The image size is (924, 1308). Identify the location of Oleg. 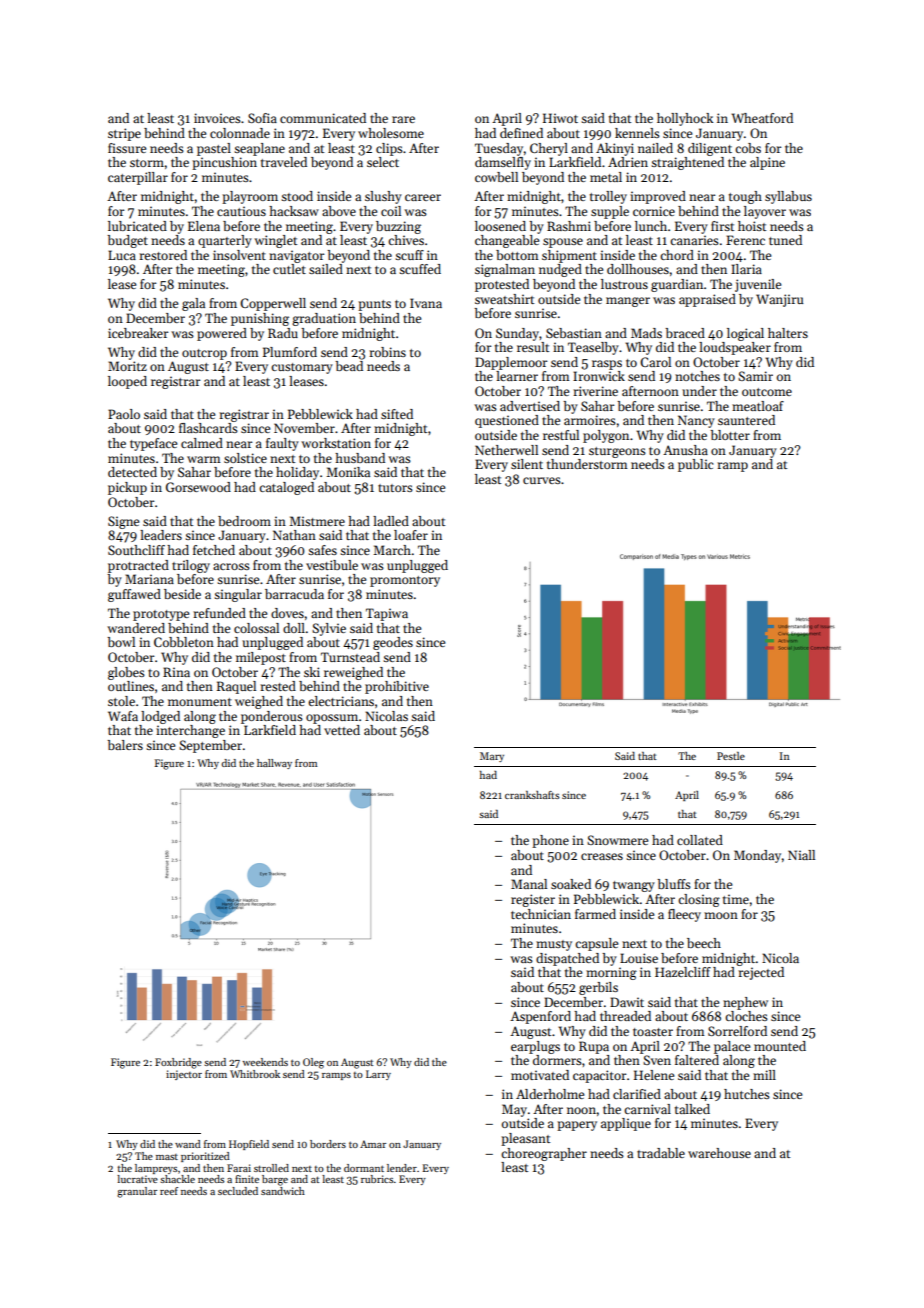
(313, 1063).
